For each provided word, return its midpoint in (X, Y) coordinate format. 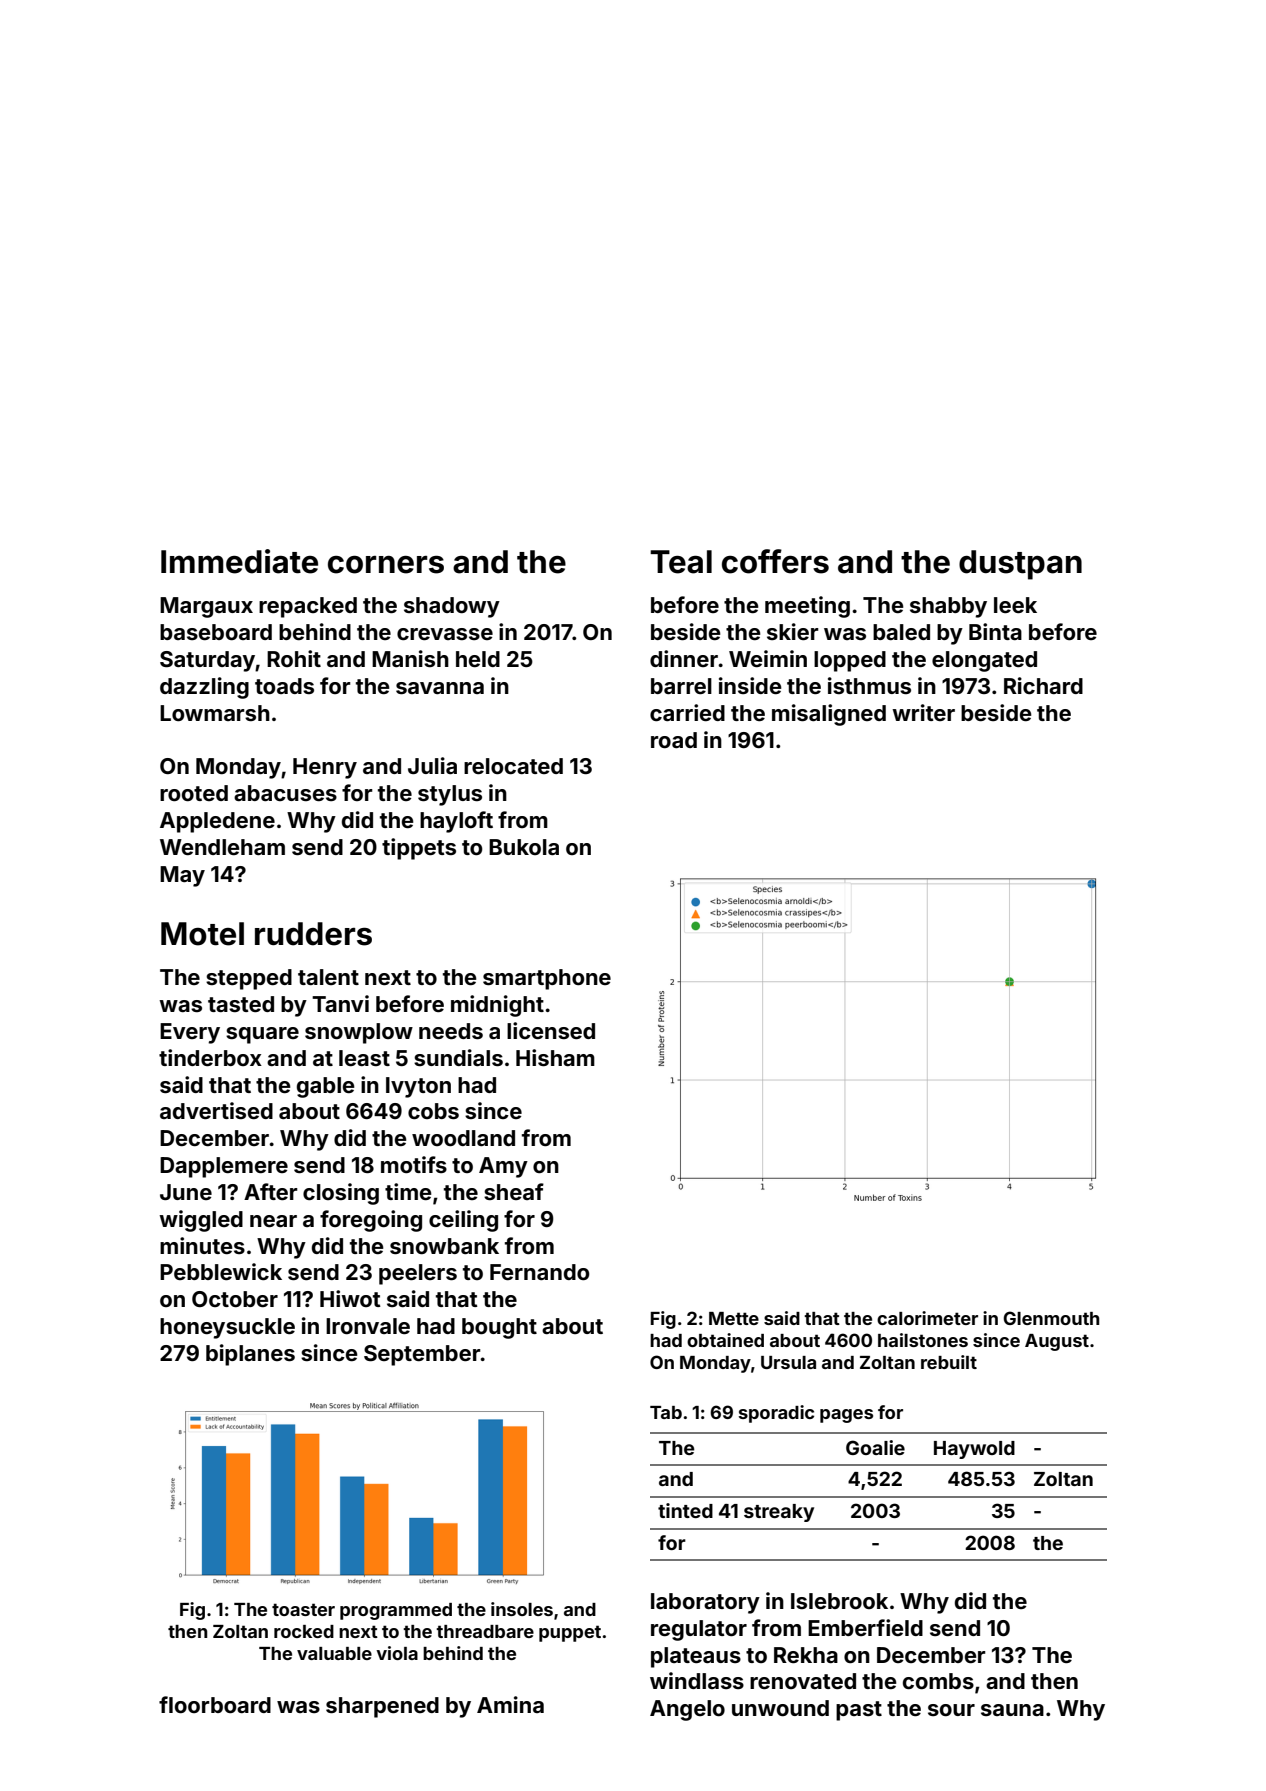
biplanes (250, 1355)
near (273, 1221)
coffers (775, 561)
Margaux (206, 607)
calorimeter (927, 1318)
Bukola (524, 847)
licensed (551, 1030)
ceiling (463, 1221)
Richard (1043, 685)
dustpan (1020, 565)
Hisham (555, 1057)
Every (190, 1033)
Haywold (974, 1450)
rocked (304, 1631)
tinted (685, 1510)
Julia (432, 765)
